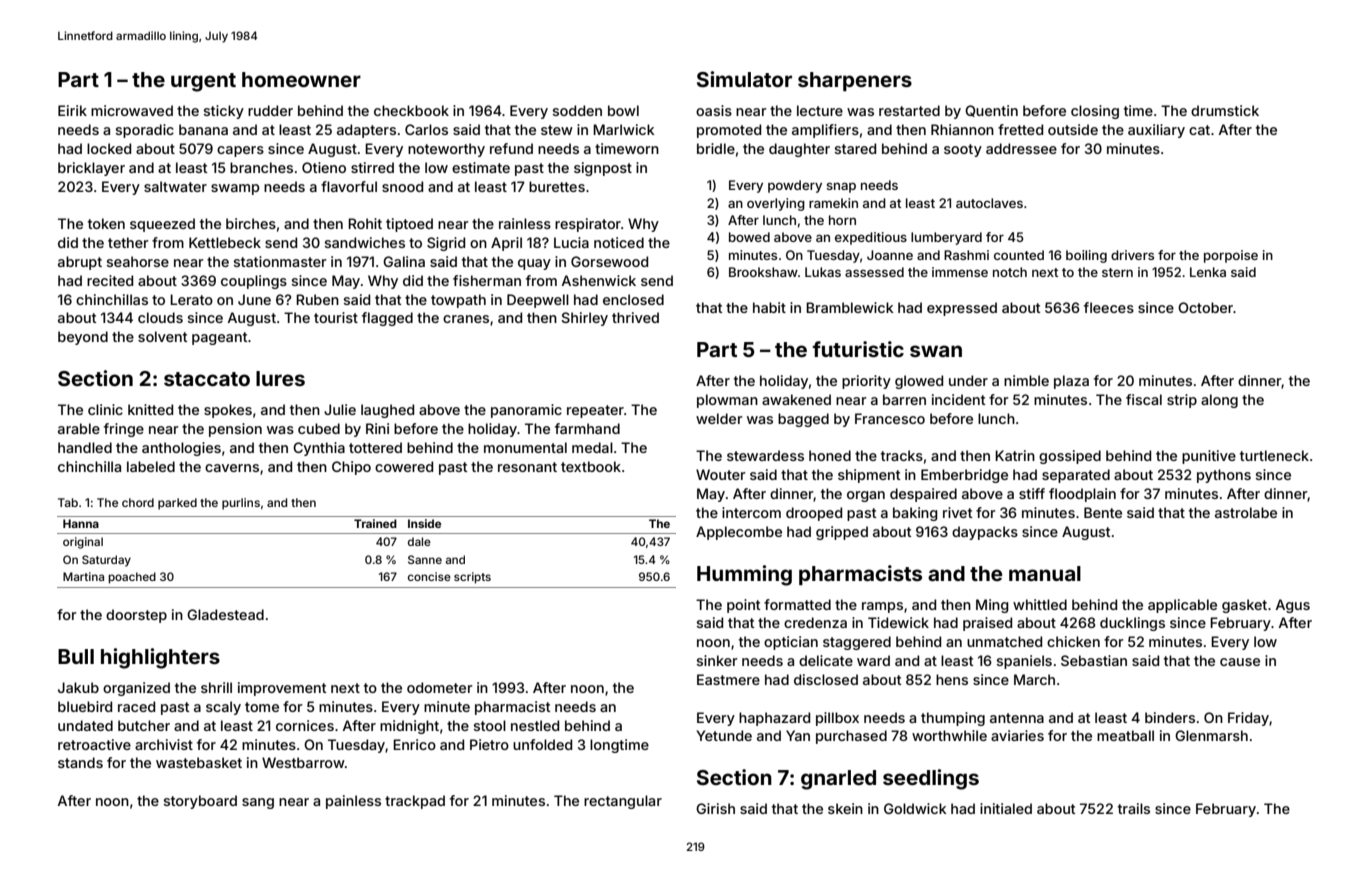 This screenshot has width=1372, height=887. What do you see at coordinates (577, 110) in the screenshot?
I see `sodden` at bounding box center [577, 110].
